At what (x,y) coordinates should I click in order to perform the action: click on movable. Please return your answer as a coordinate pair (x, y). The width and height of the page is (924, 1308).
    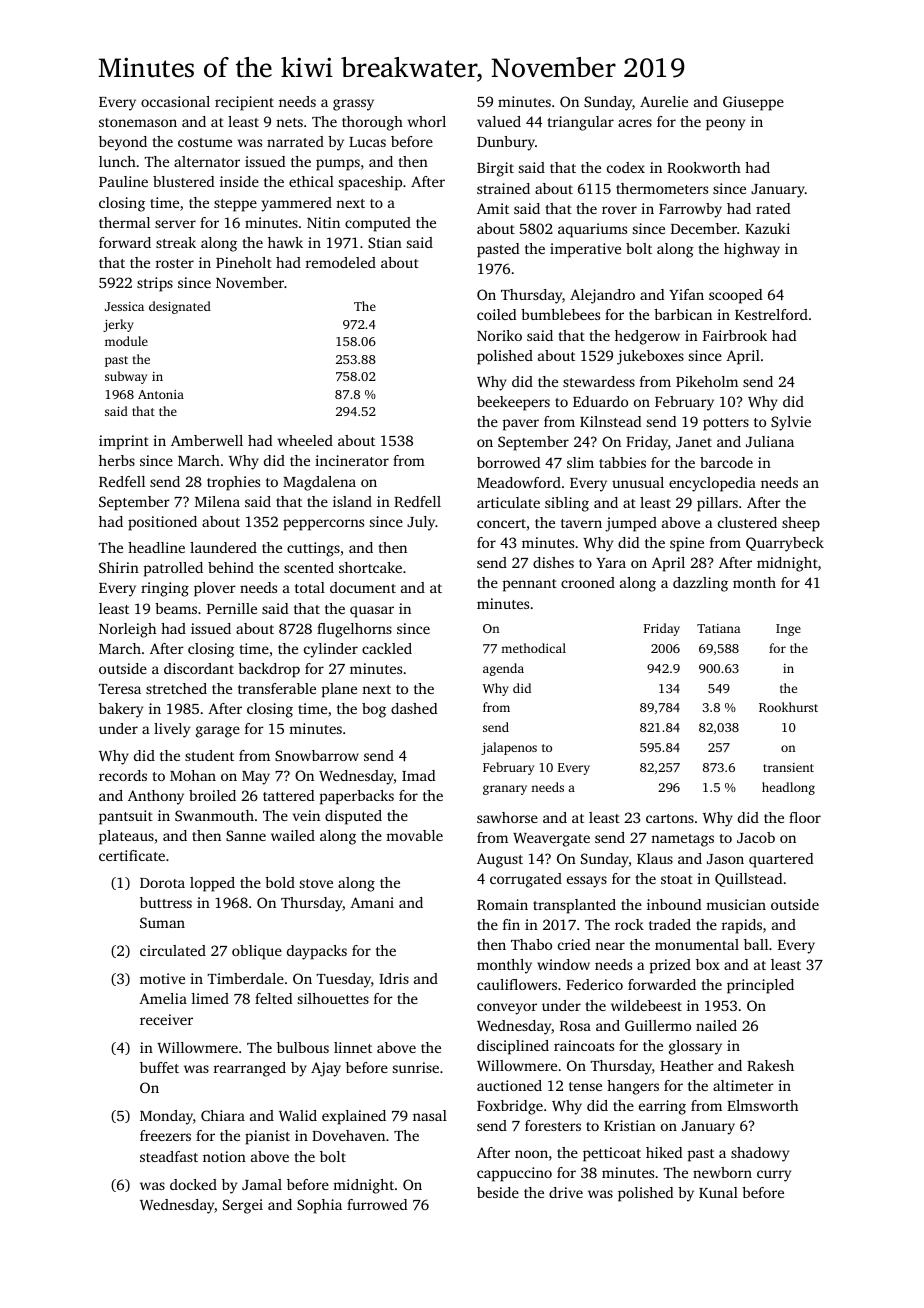
    Looking at the image, I should click on (414, 835).
